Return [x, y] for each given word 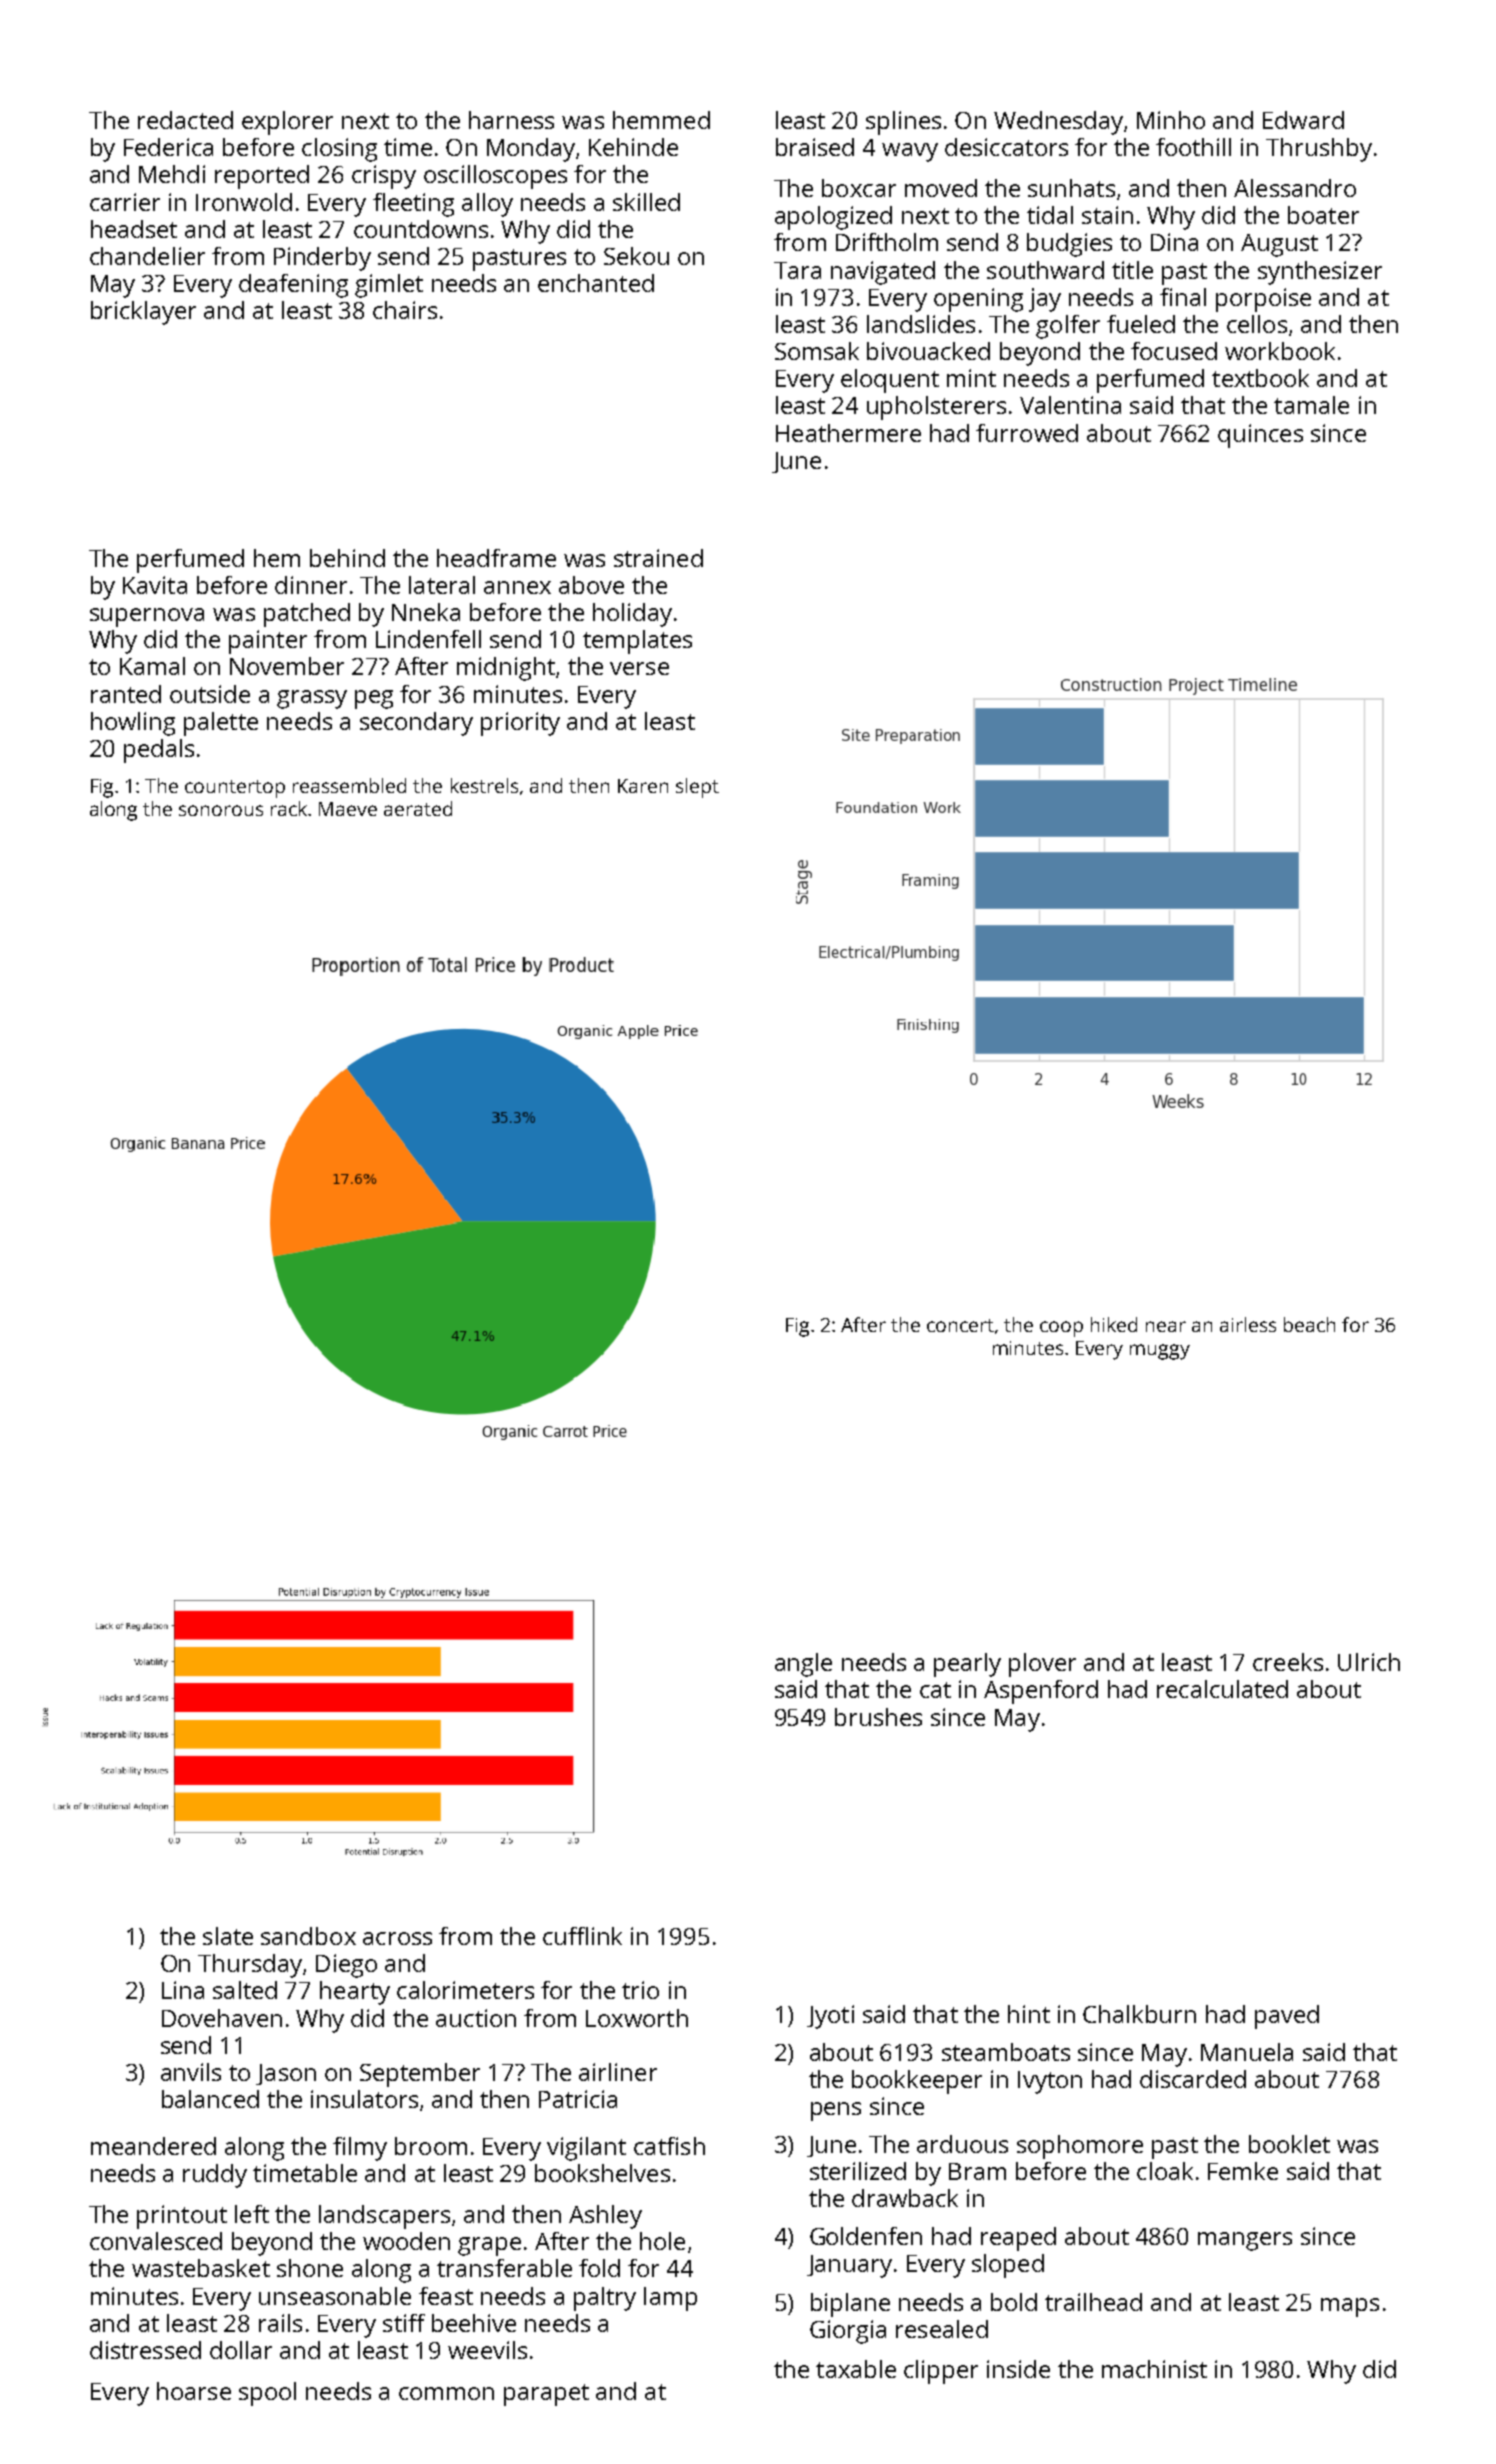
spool [267, 2394]
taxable [856, 2369]
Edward [1303, 120]
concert [960, 1325]
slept [697, 788]
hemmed [661, 120]
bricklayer [143, 313]
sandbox [308, 1936]
